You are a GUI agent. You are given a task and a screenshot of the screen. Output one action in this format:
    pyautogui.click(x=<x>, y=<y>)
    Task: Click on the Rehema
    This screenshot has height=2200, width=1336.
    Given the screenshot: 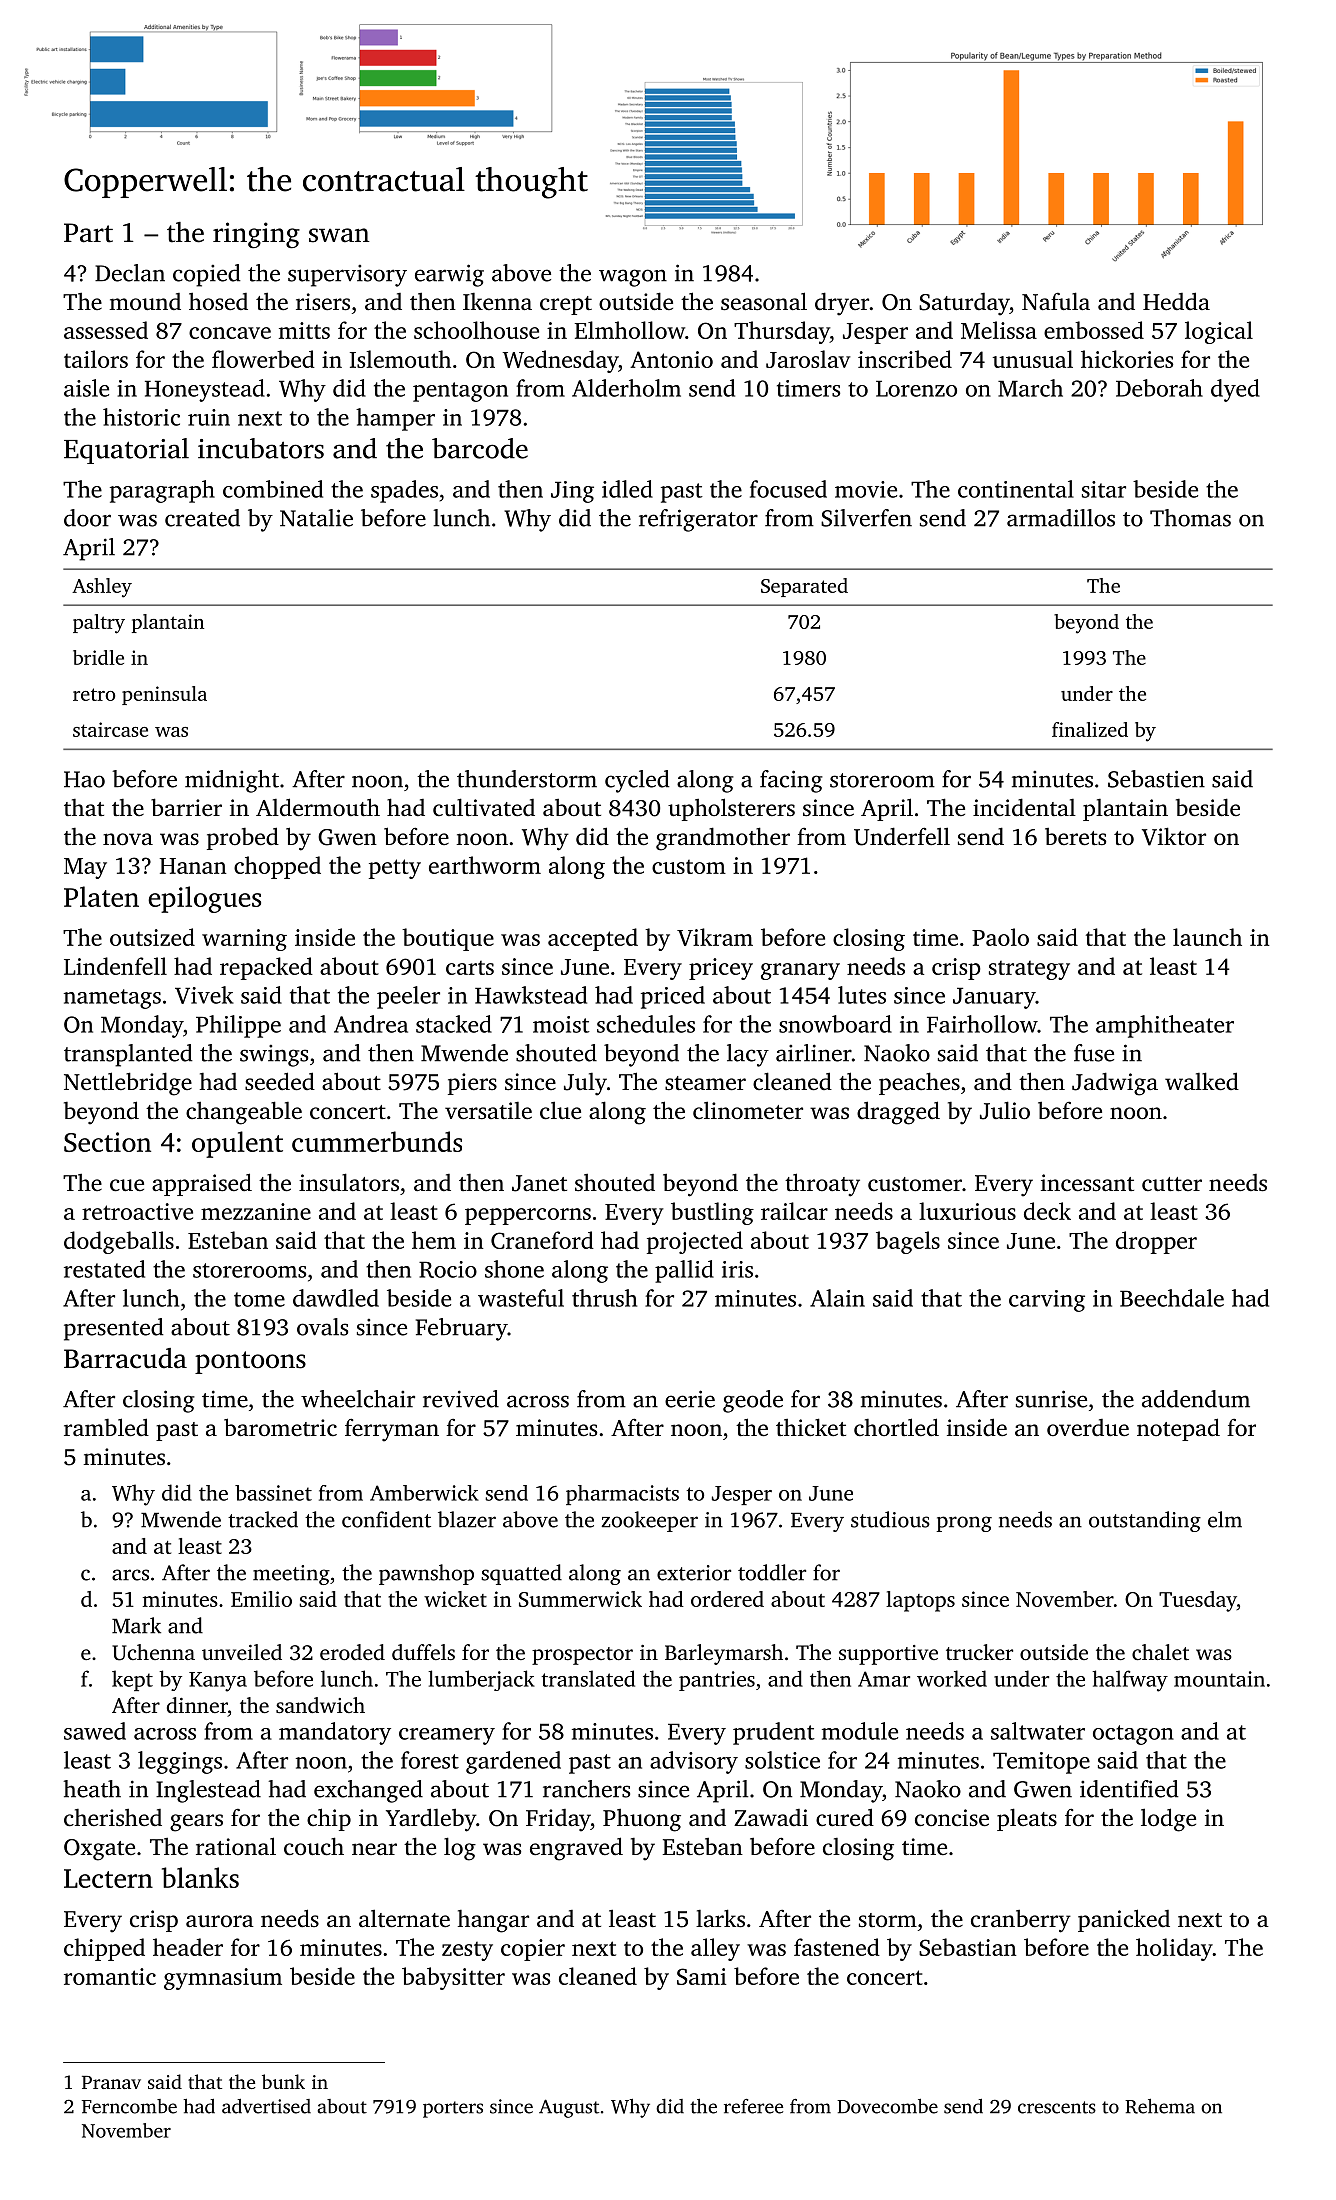 What is the action you would take?
    pyautogui.click(x=1160, y=2106)
